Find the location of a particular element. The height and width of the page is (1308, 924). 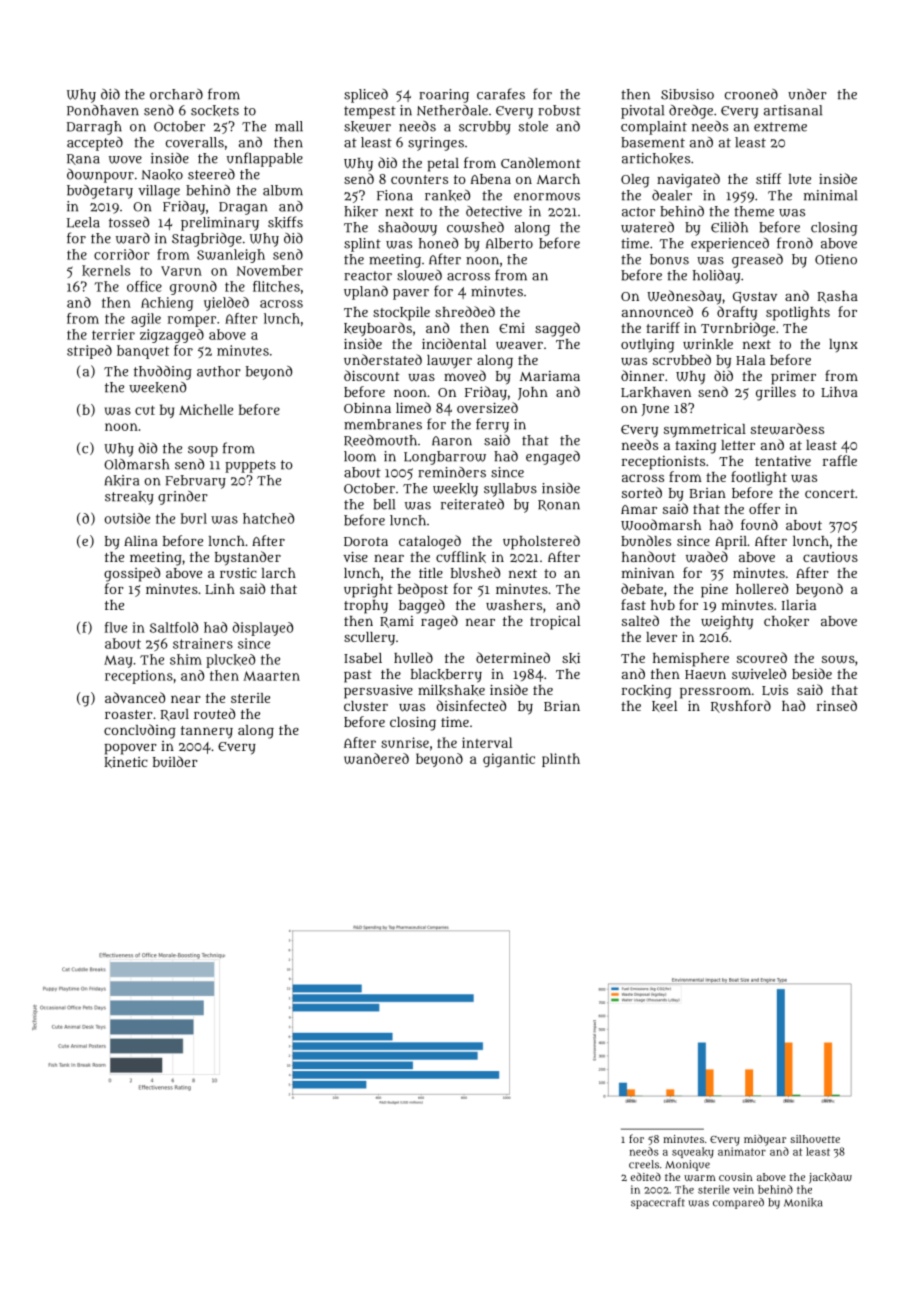

found is located at coordinates (759, 524).
